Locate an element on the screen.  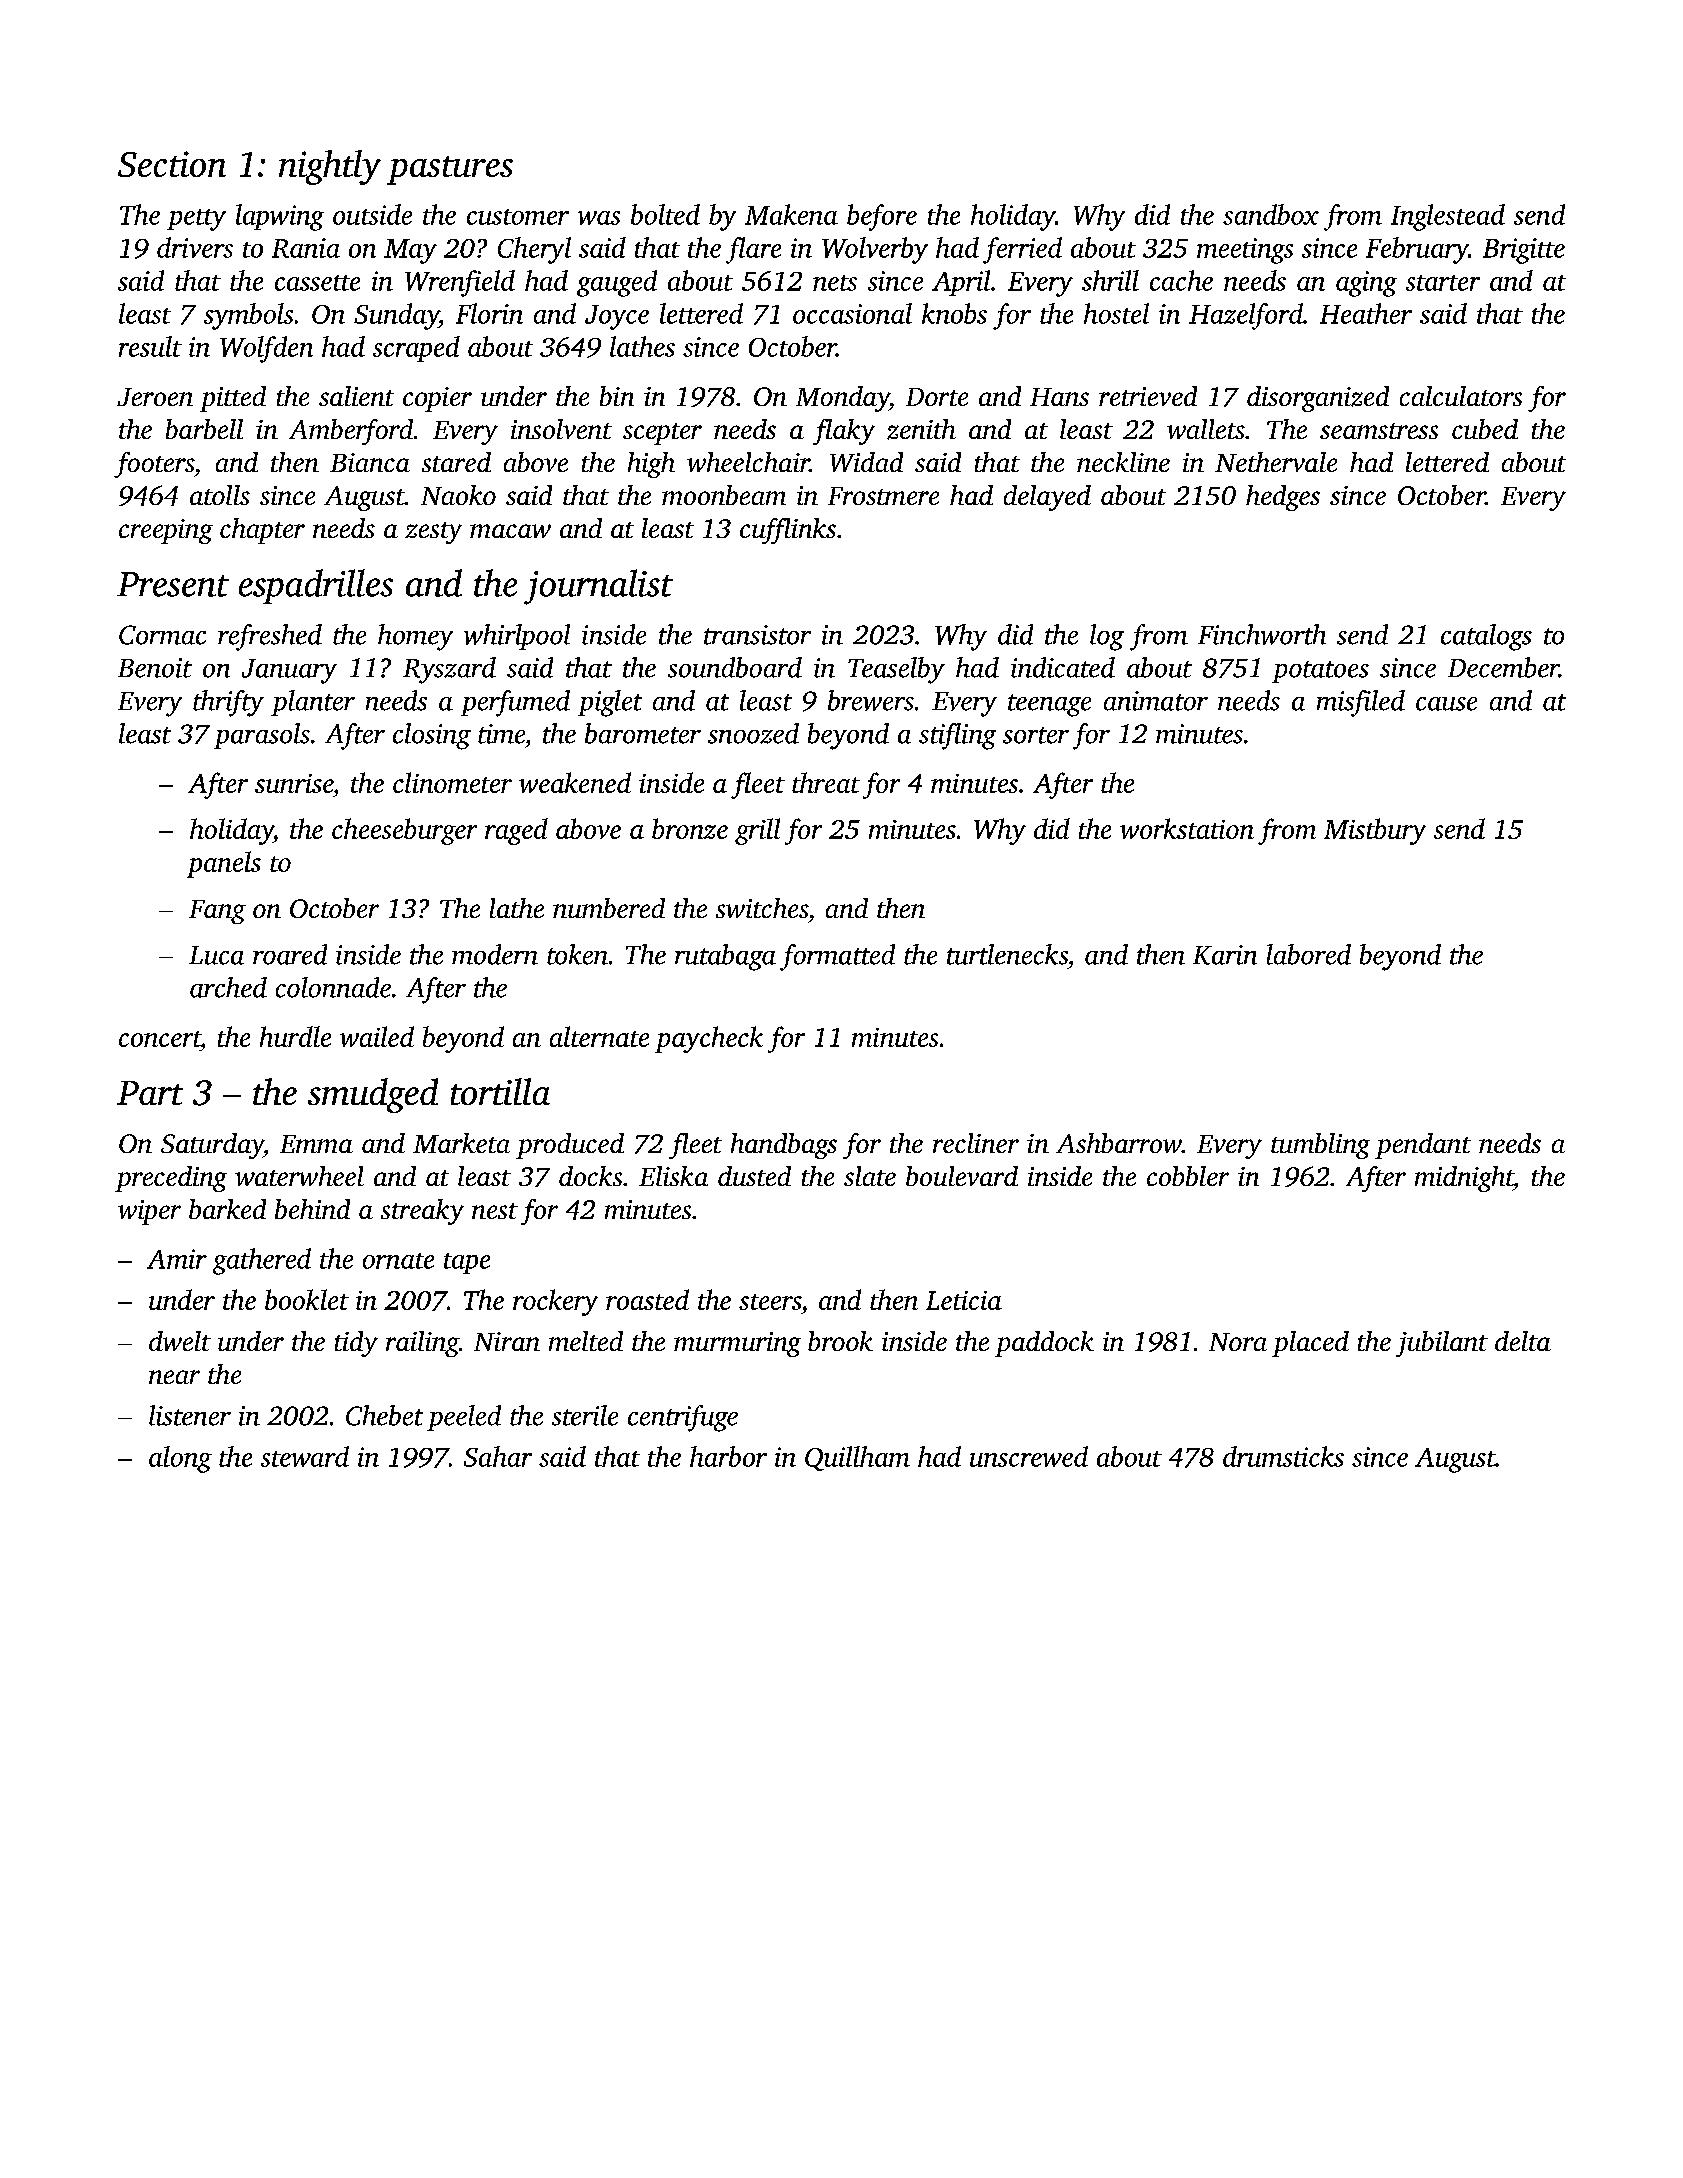
bolted is located at coordinates (665, 214).
